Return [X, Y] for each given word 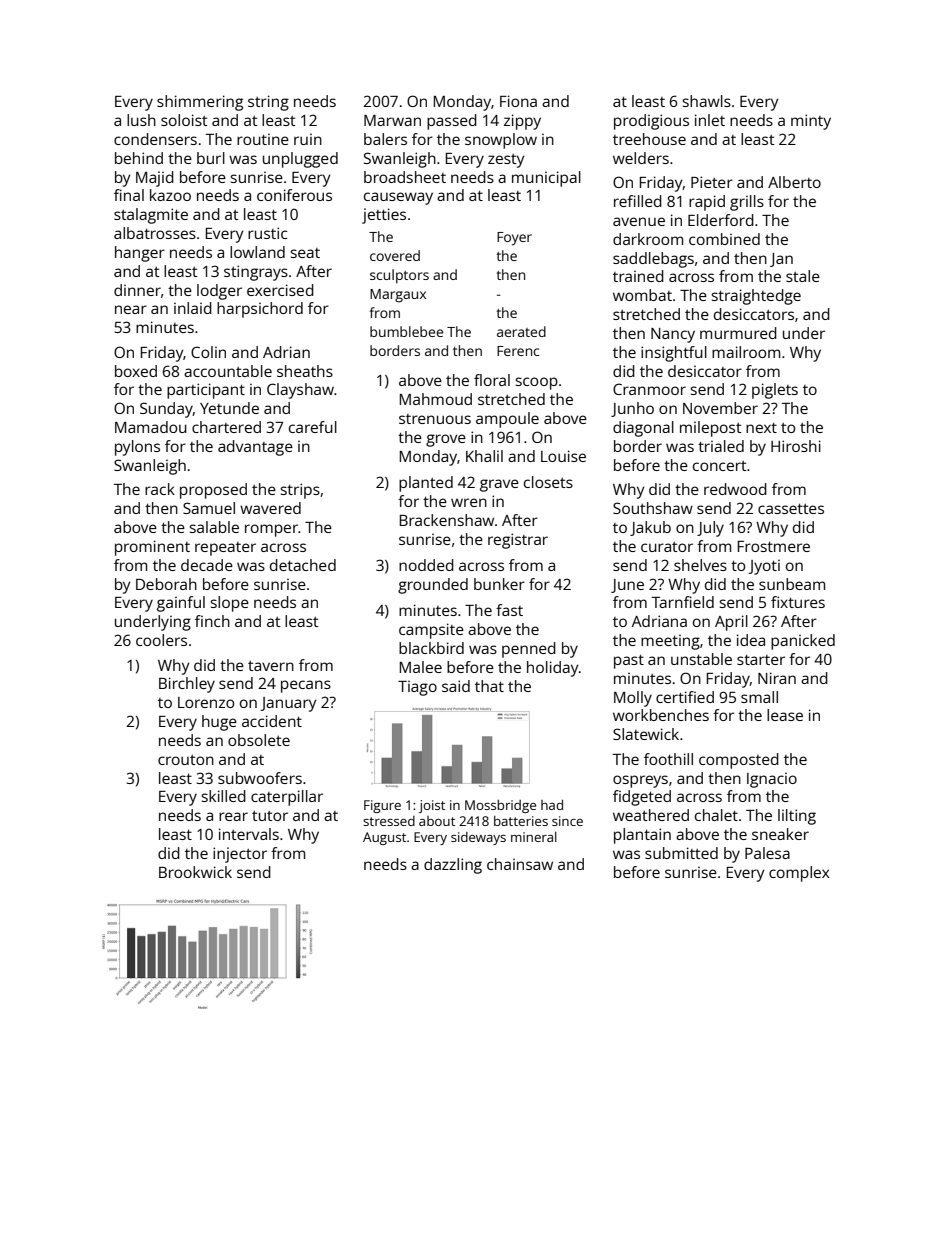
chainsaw [520, 864]
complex [799, 874]
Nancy [673, 335]
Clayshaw [300, 391]
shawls [707, 101]
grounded [433, 586]
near [131, 309]
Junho [632, 409]
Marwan [392, 120]
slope [230, 604]
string [268, 103]
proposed [213, 491]
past [629, 662]
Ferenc [518, 351]
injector [240, 855]
